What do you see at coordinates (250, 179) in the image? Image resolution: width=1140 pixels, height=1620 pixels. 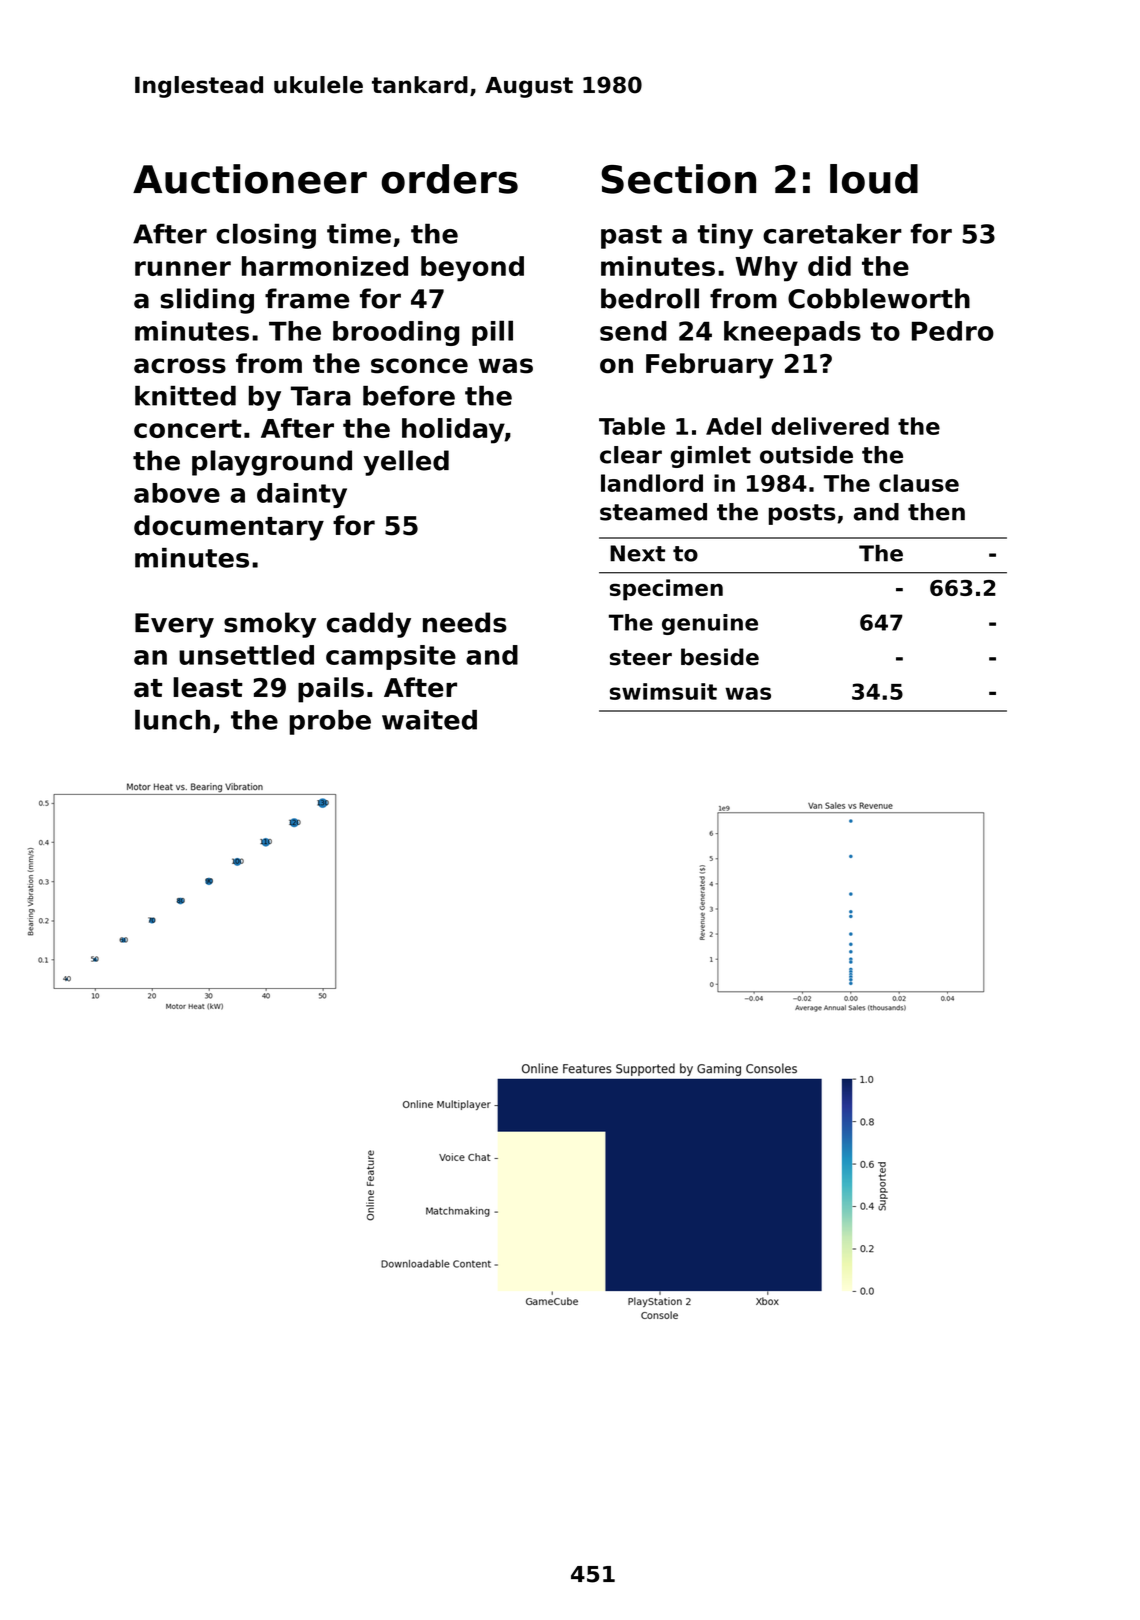 I see `Auctioneer` at bounding box center [250, 179].
